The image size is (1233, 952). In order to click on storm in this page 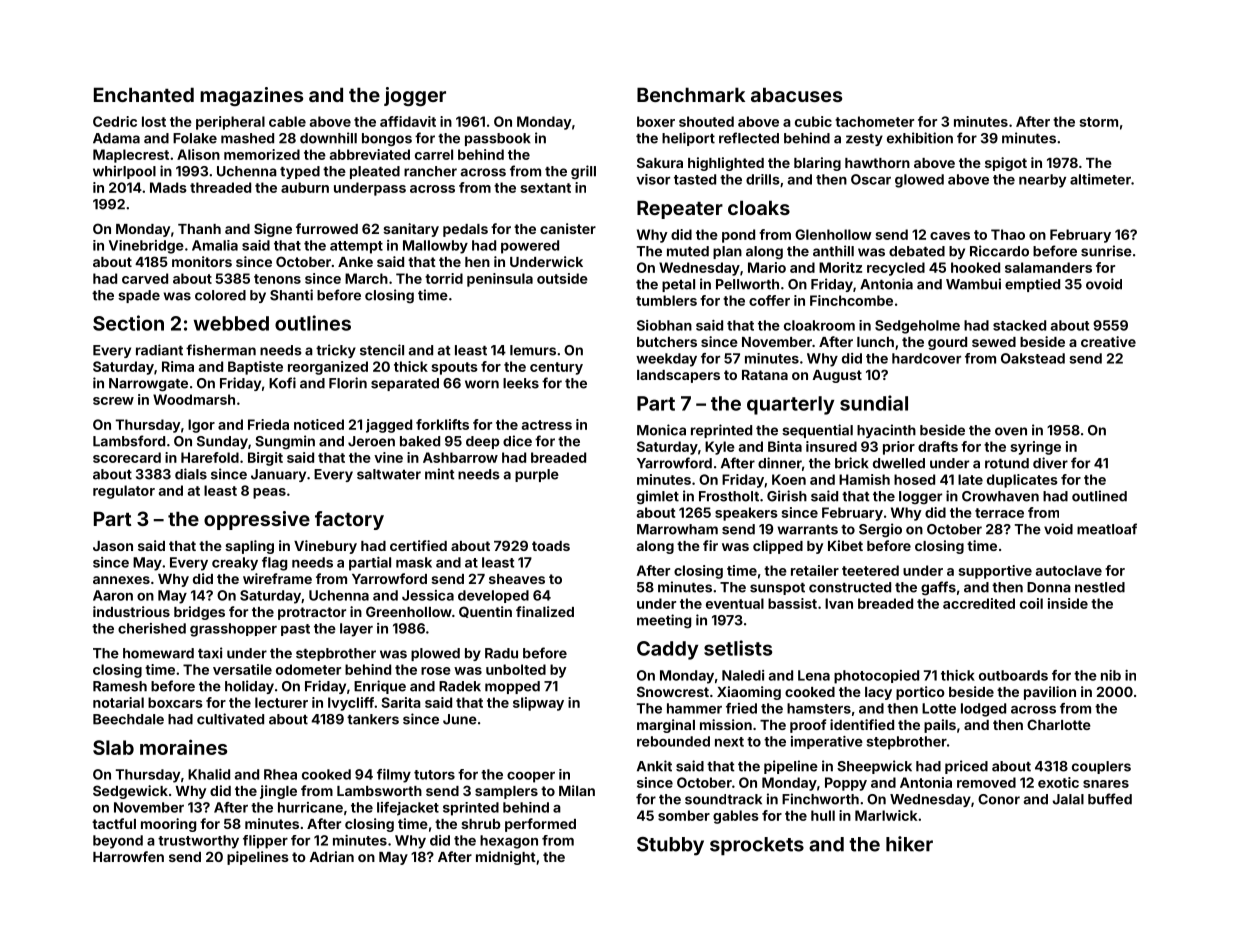, I will do `click(1099, 122)`.
